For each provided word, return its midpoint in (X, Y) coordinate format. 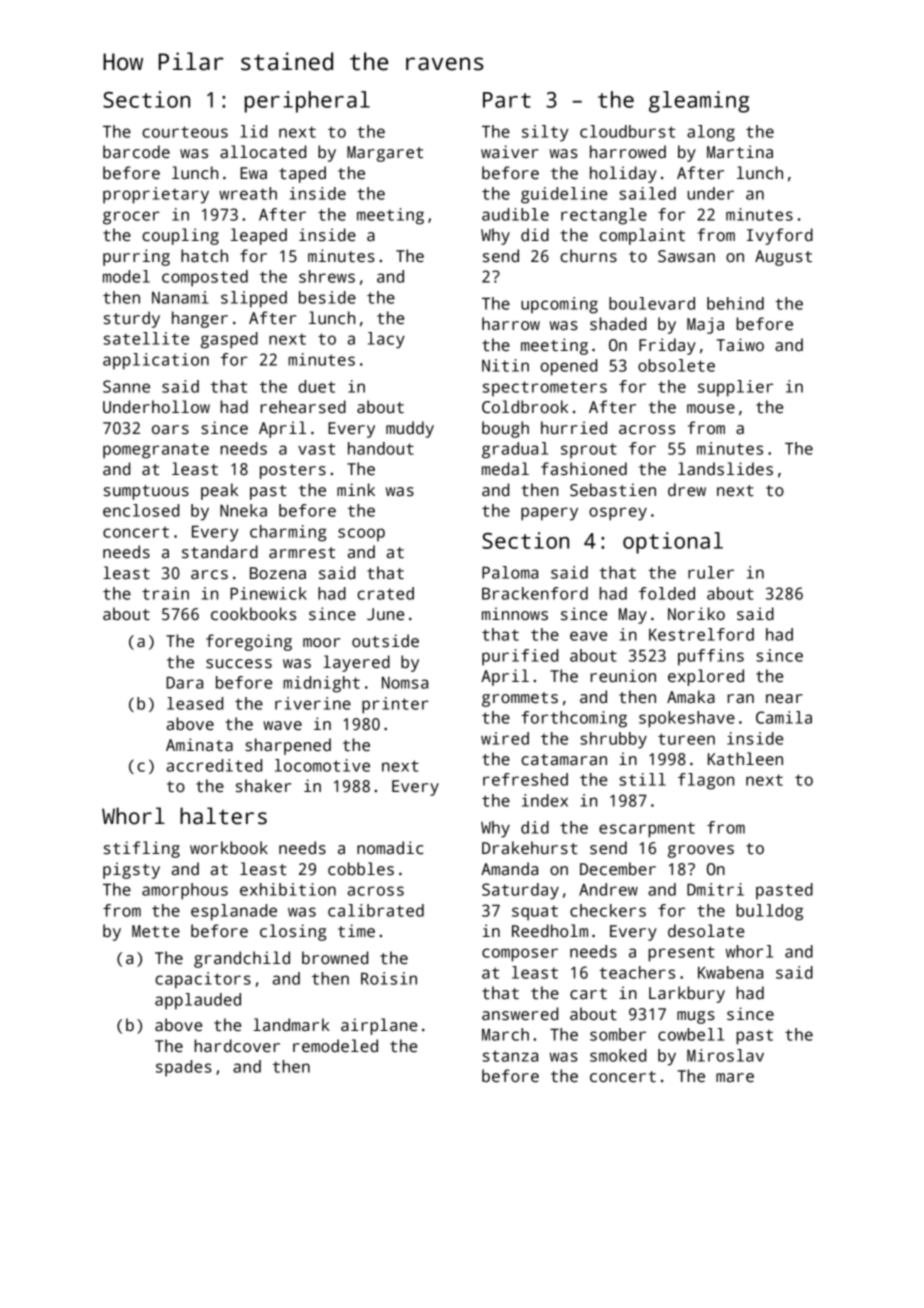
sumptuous (146, 492)
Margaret (385, 154)
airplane (379, 1026)
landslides (725, 469)
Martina (740, 152)
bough (505, 429)
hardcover (237, 1046)
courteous (185, 132)
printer (395, 705)
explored (706, 677)
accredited (214, 765)
